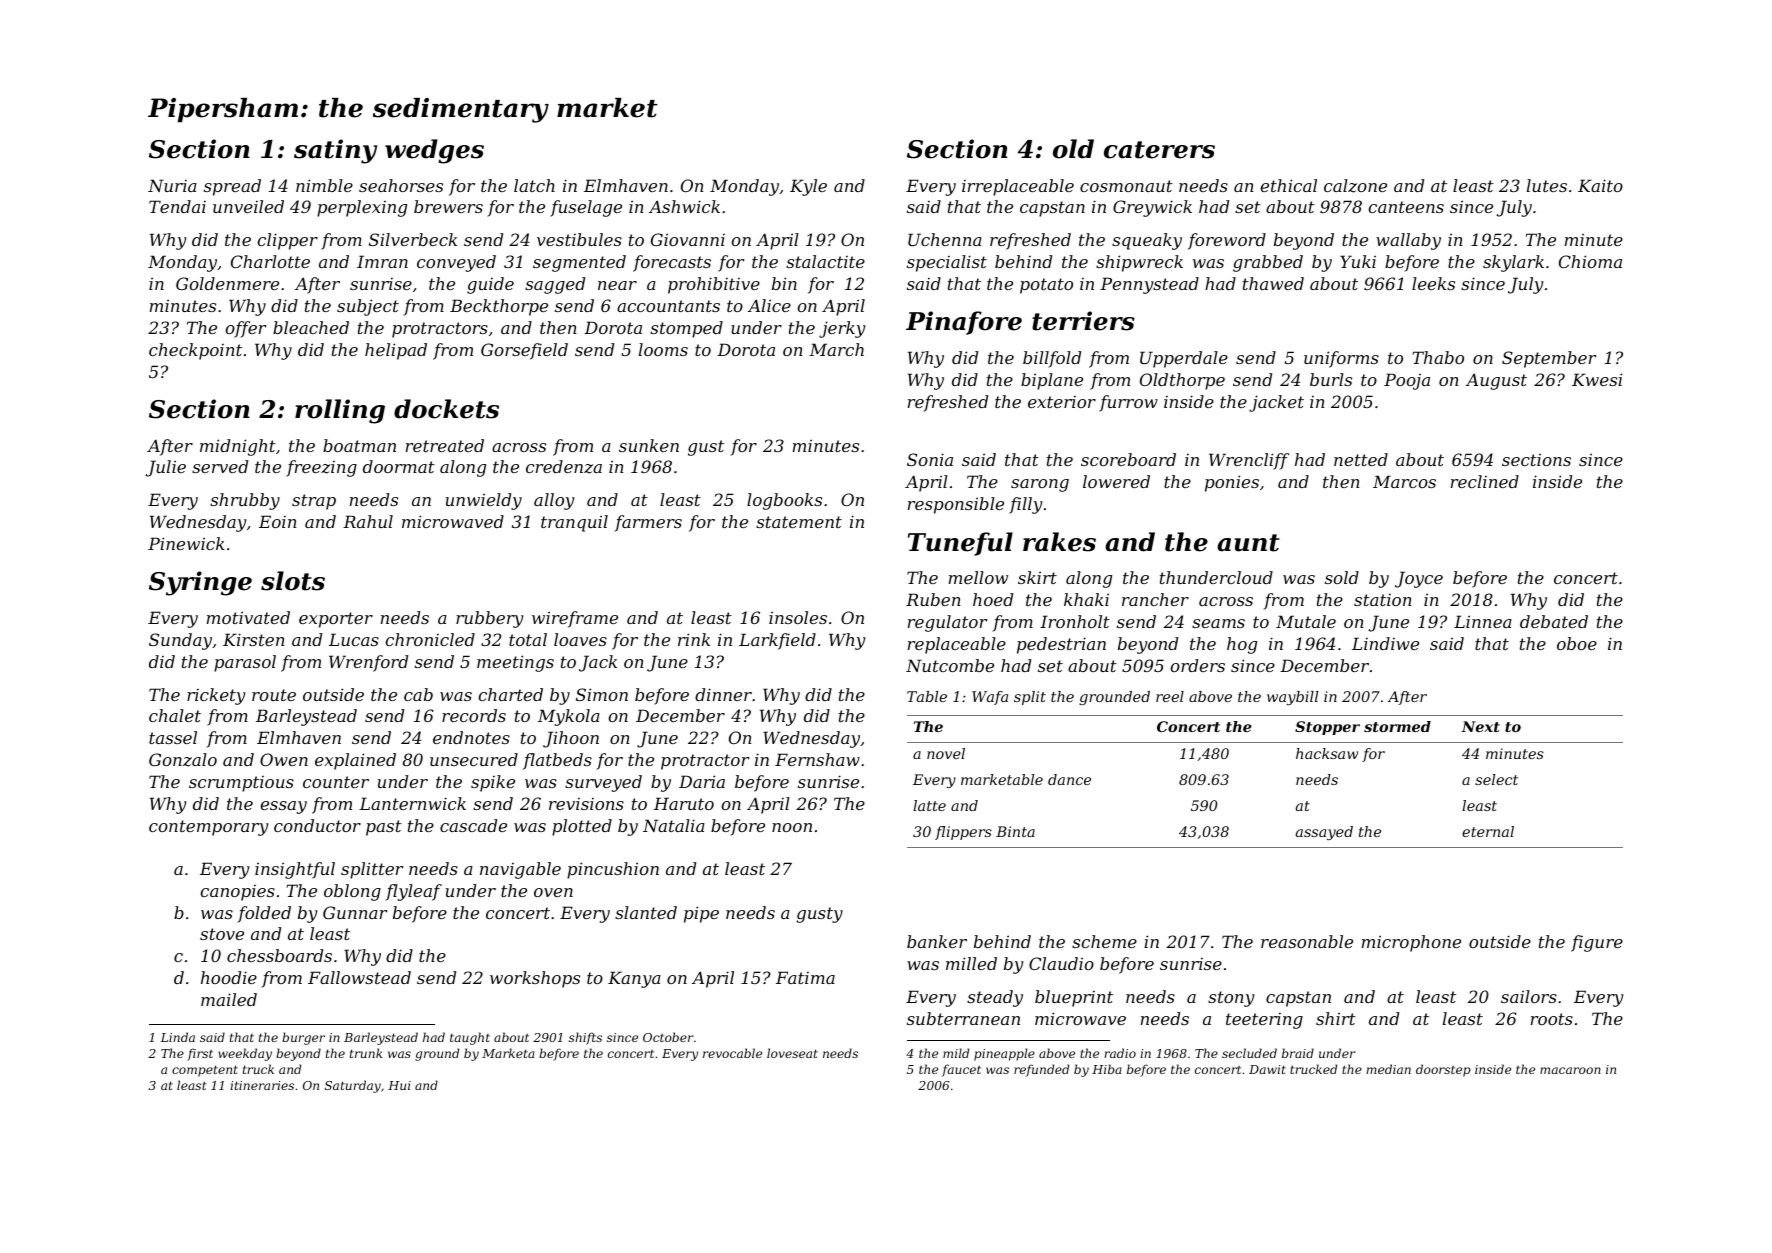  I want to click on revocable, so click(732, 1053).
